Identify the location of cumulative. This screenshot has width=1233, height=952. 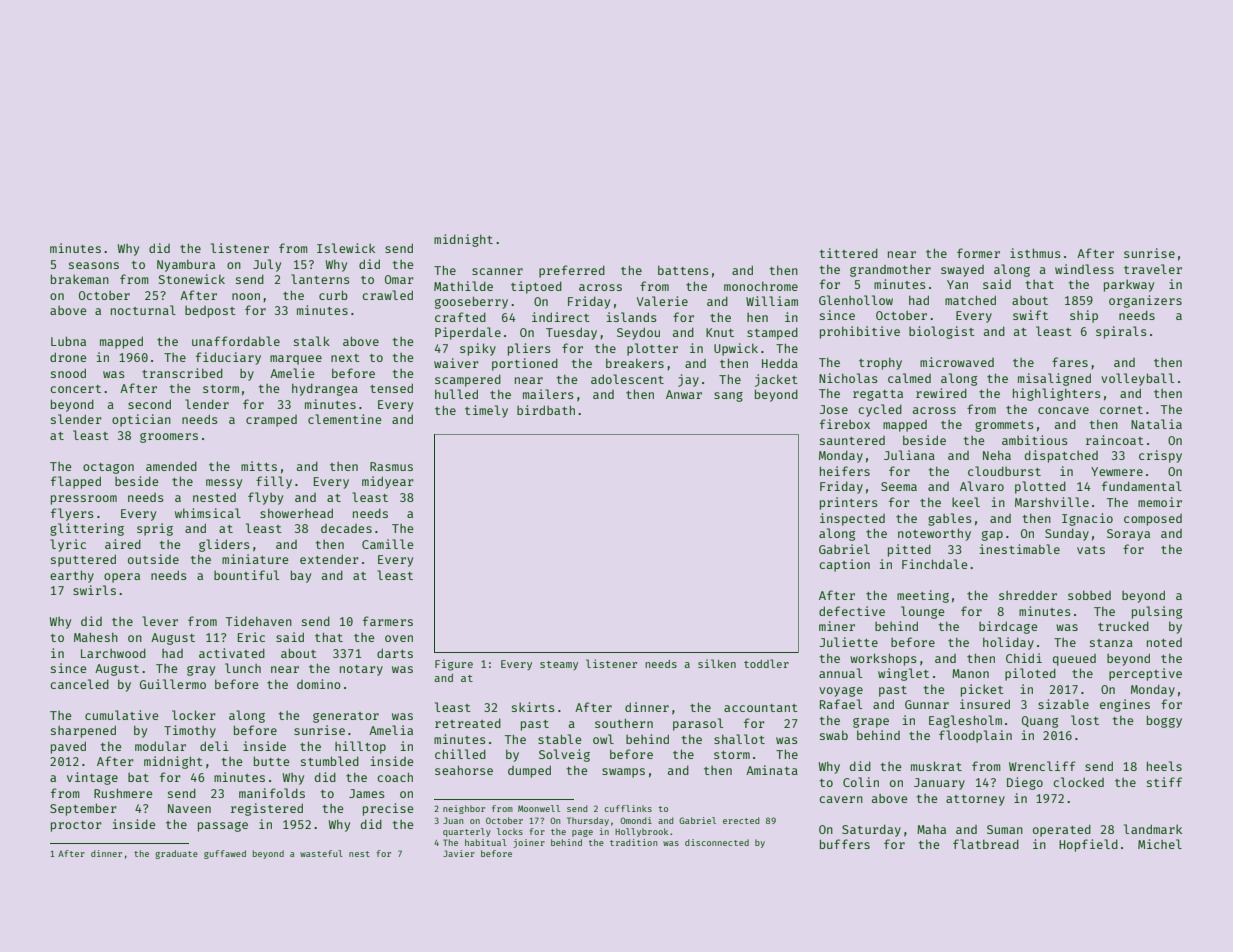
(122, 715).
